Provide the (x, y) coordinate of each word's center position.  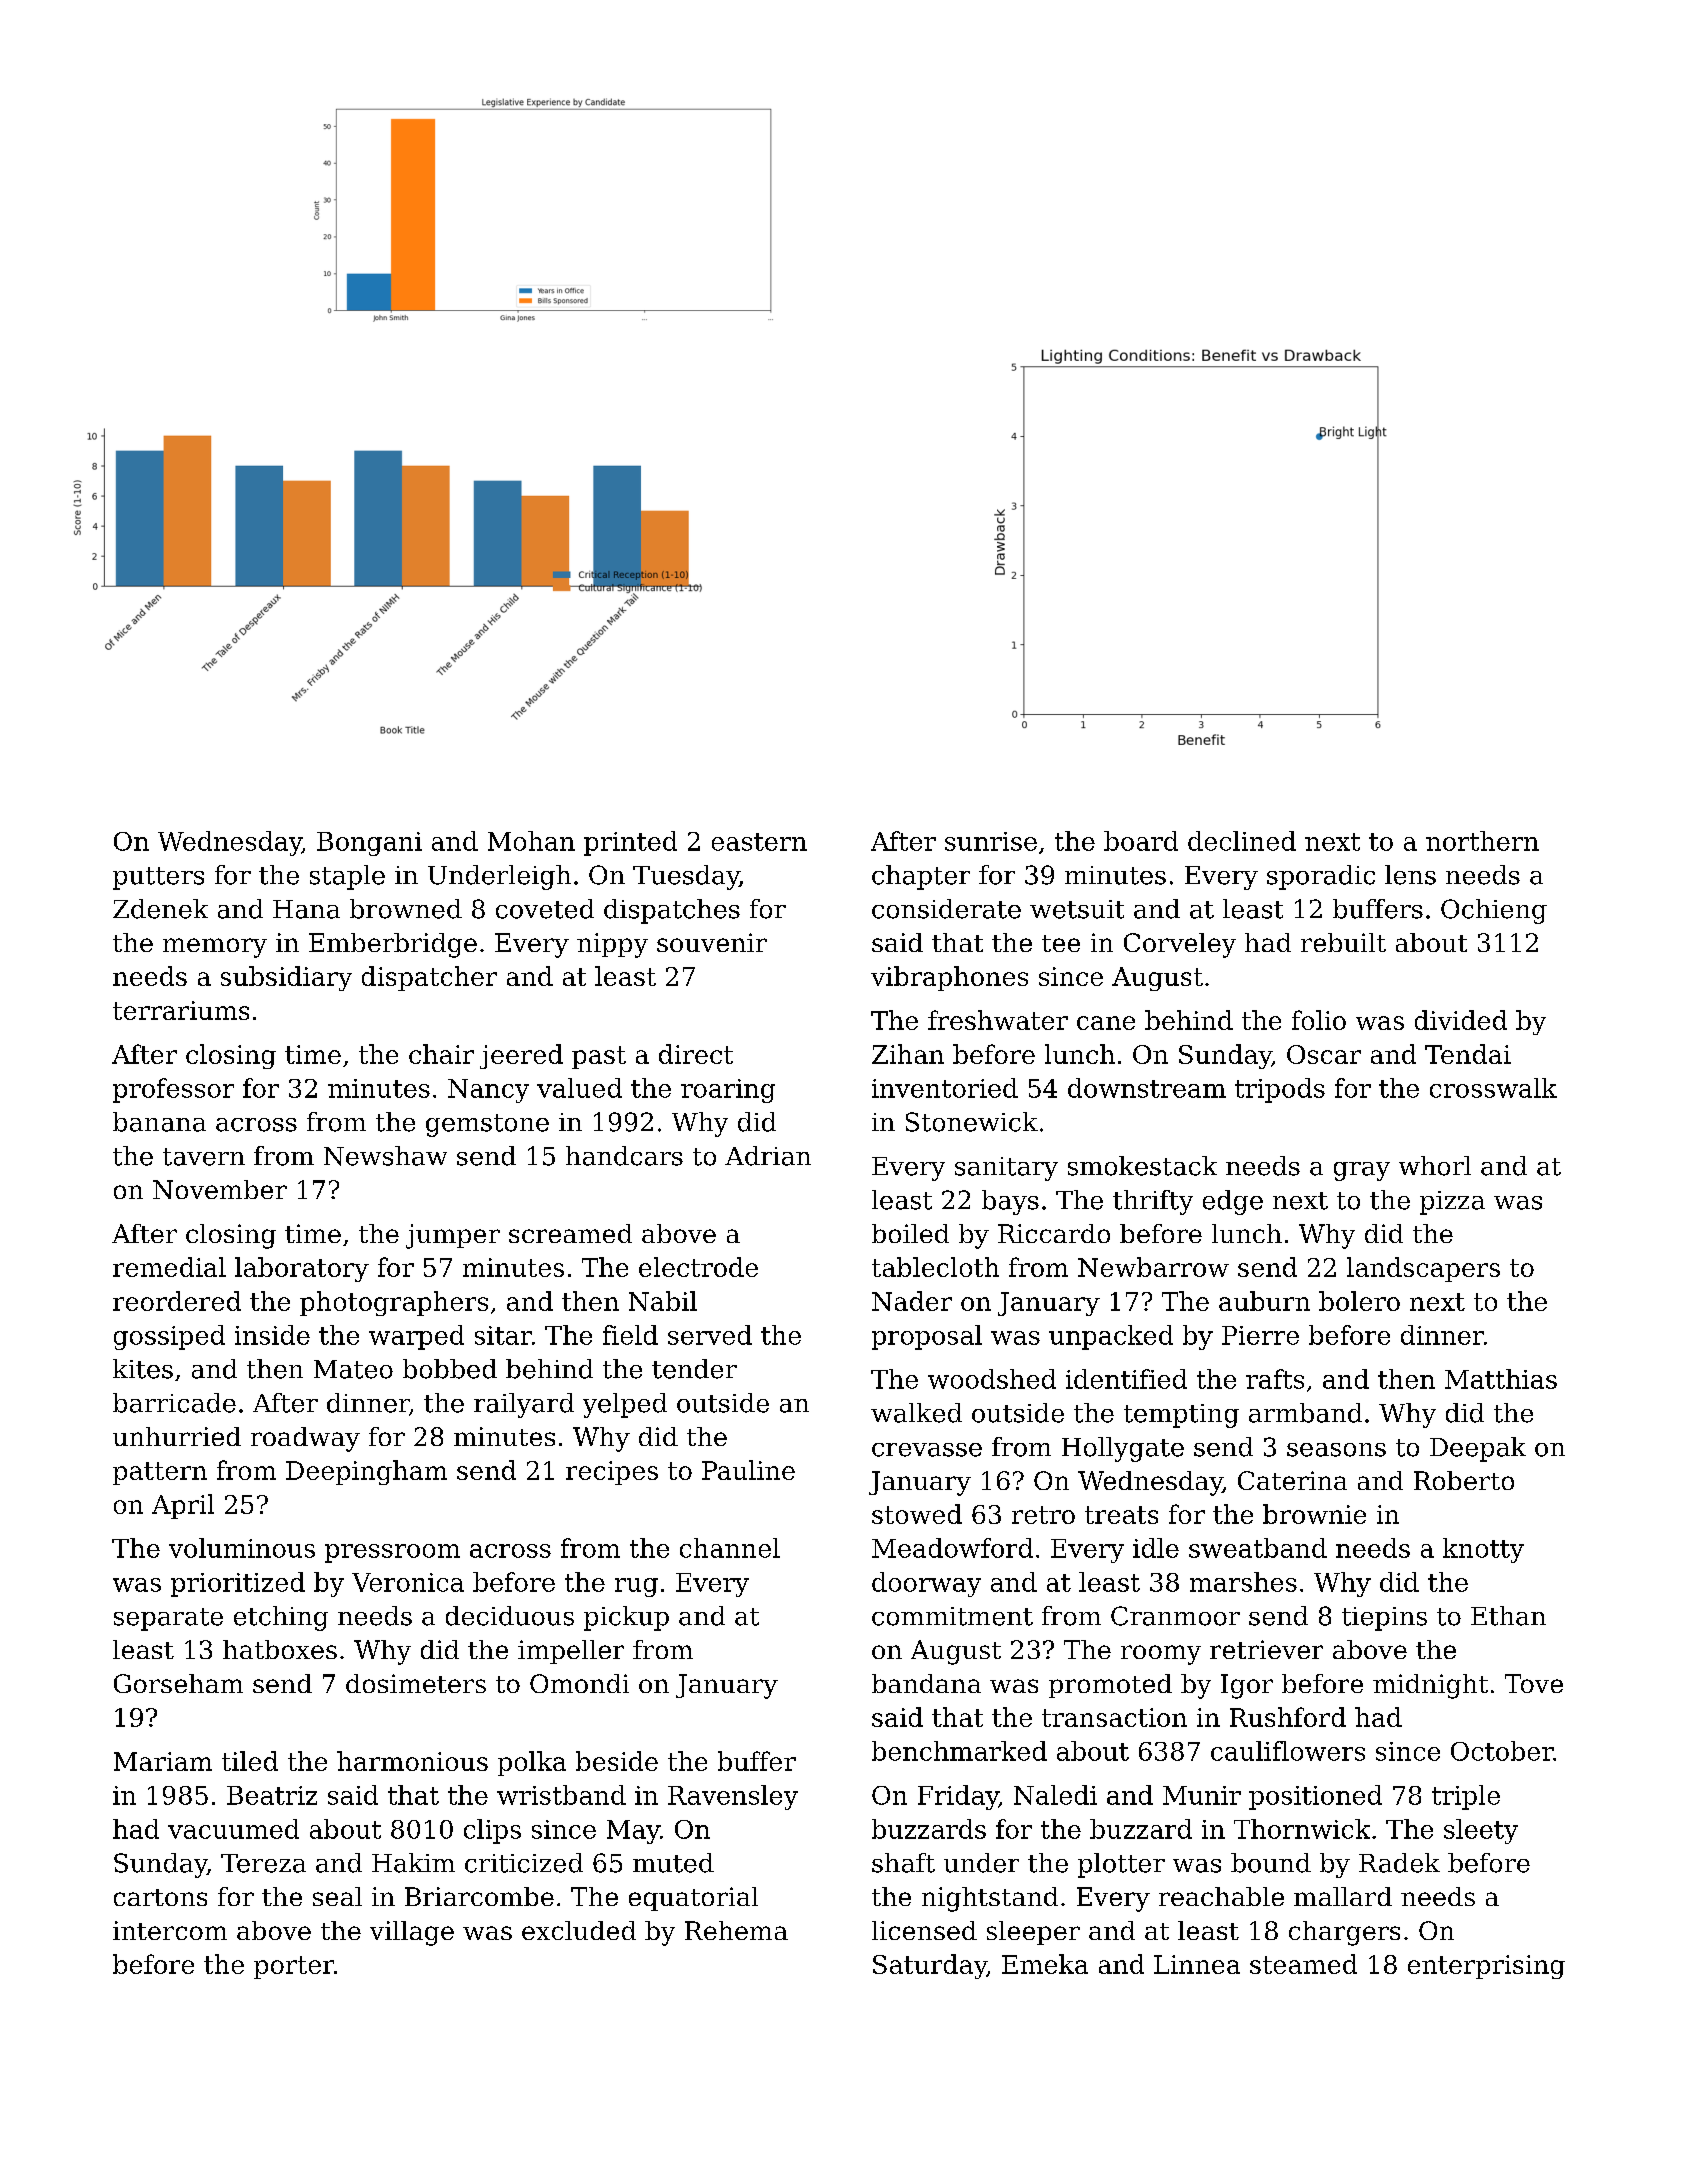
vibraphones (949, 978)
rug (636, 1587)
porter (294, 1967)
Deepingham (366, 1472)
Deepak (1478, 1449)
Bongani (369, 844)
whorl (1435, 1166)
